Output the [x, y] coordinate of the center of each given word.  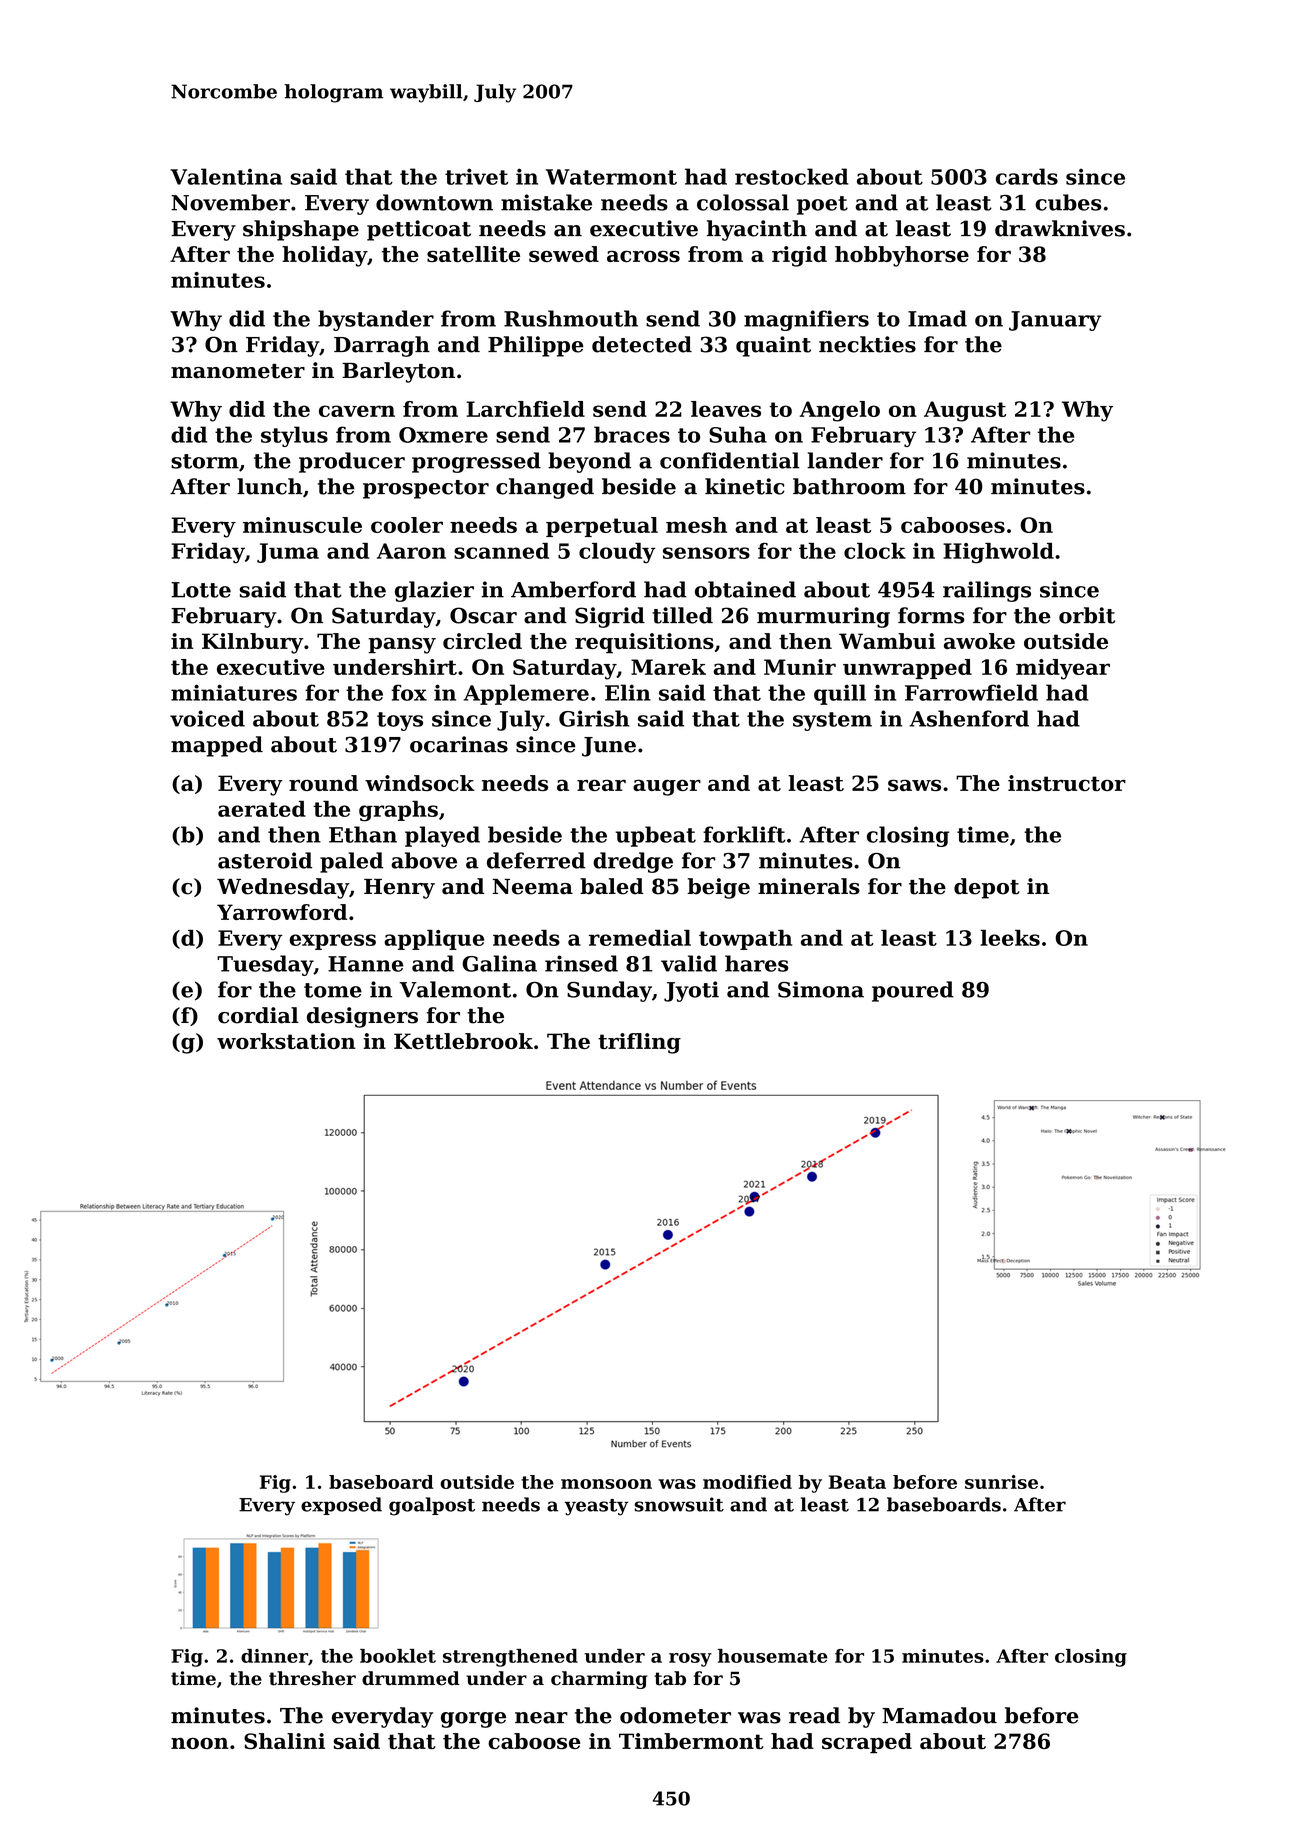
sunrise [1001, 1482]
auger [667, 787]
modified [747, 1482]
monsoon [606, 1484]
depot [986, 888]
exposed [341, 1506]
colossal [743, 202]
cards [1027, 176]
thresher [312, 1678]
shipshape [301, 230]
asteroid [265, 860]
